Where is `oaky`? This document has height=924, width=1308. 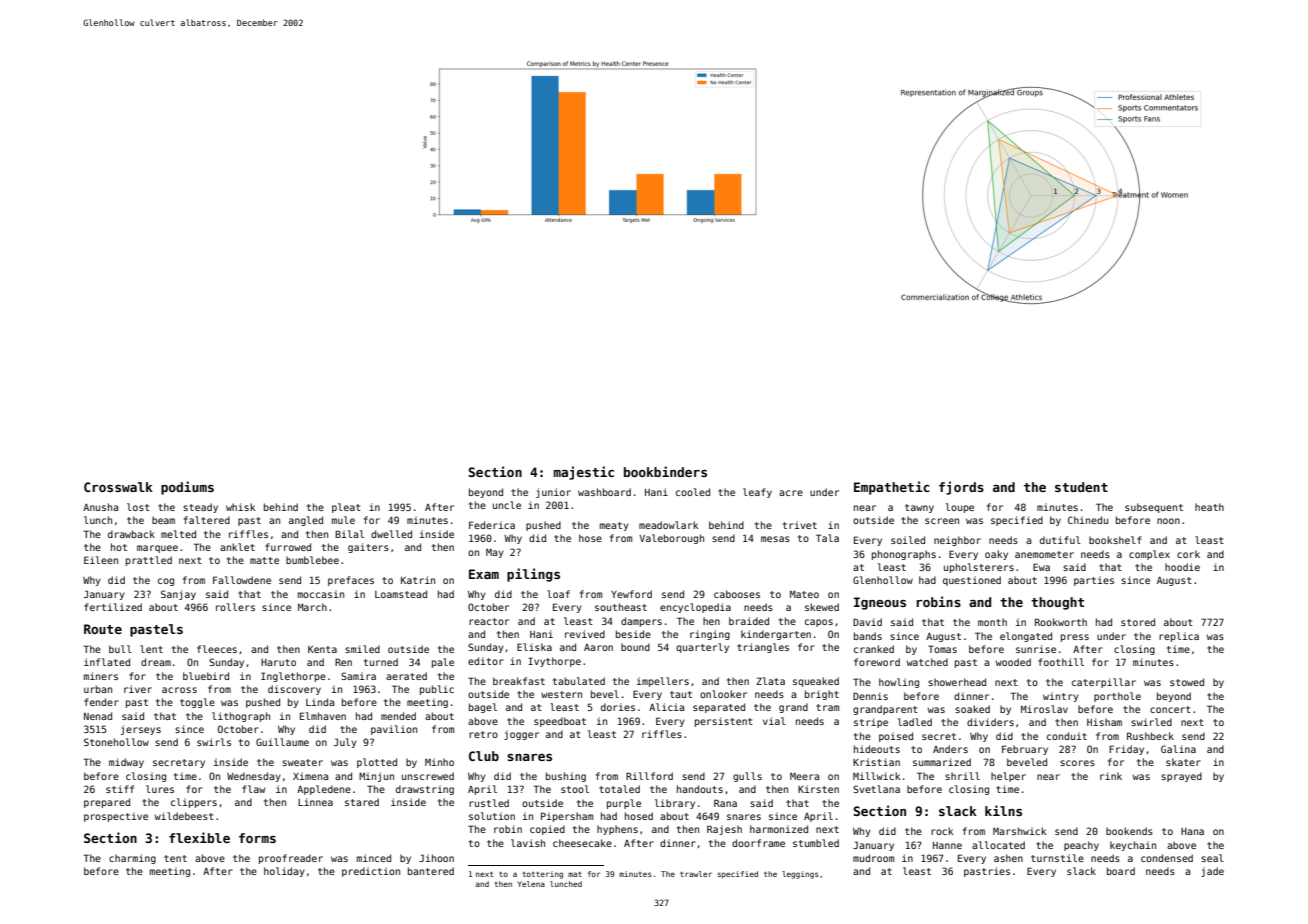
oaky is located at coordinates (996, 555).
